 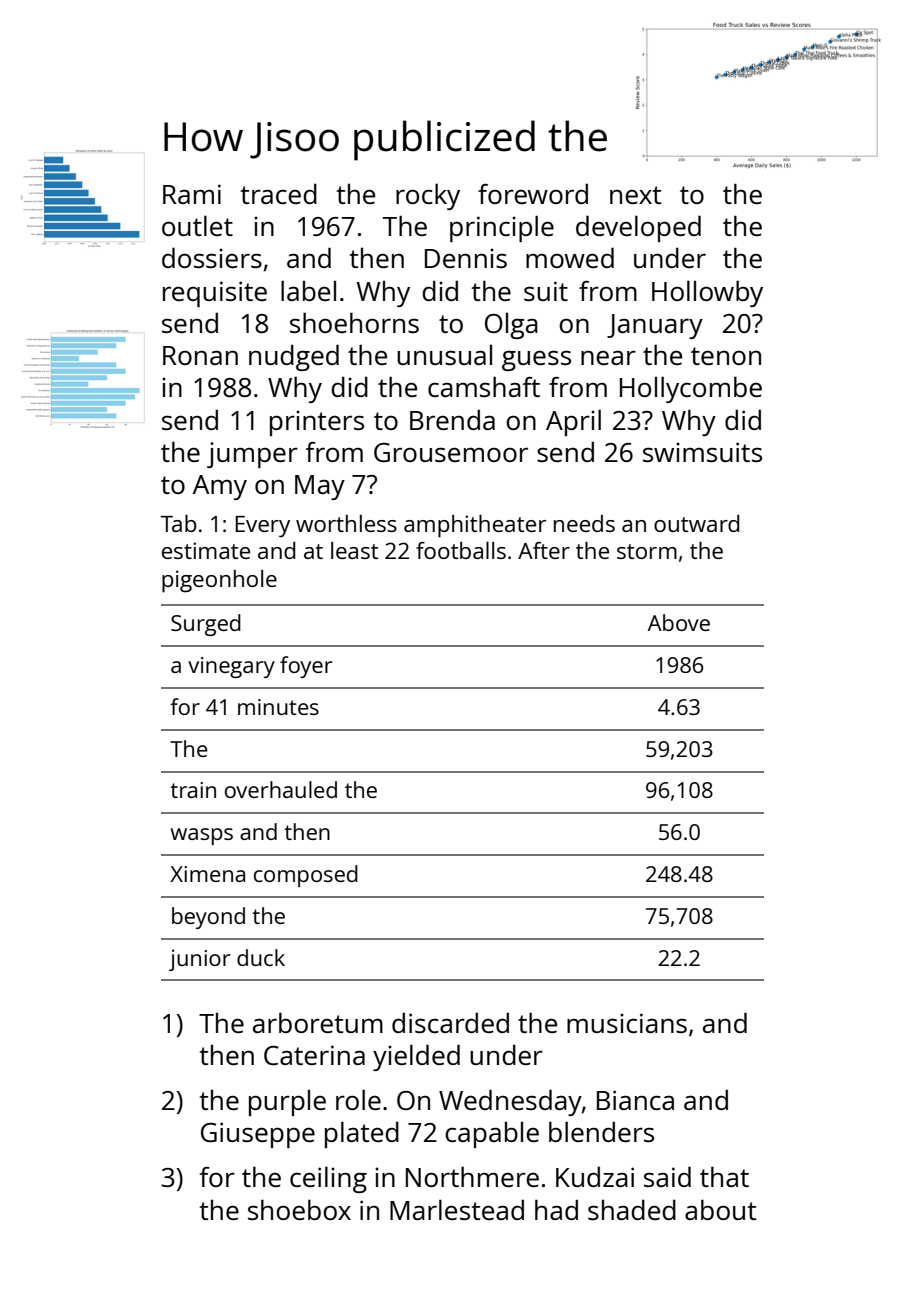 I want to click on foreword, so click(x=533, y=193).
